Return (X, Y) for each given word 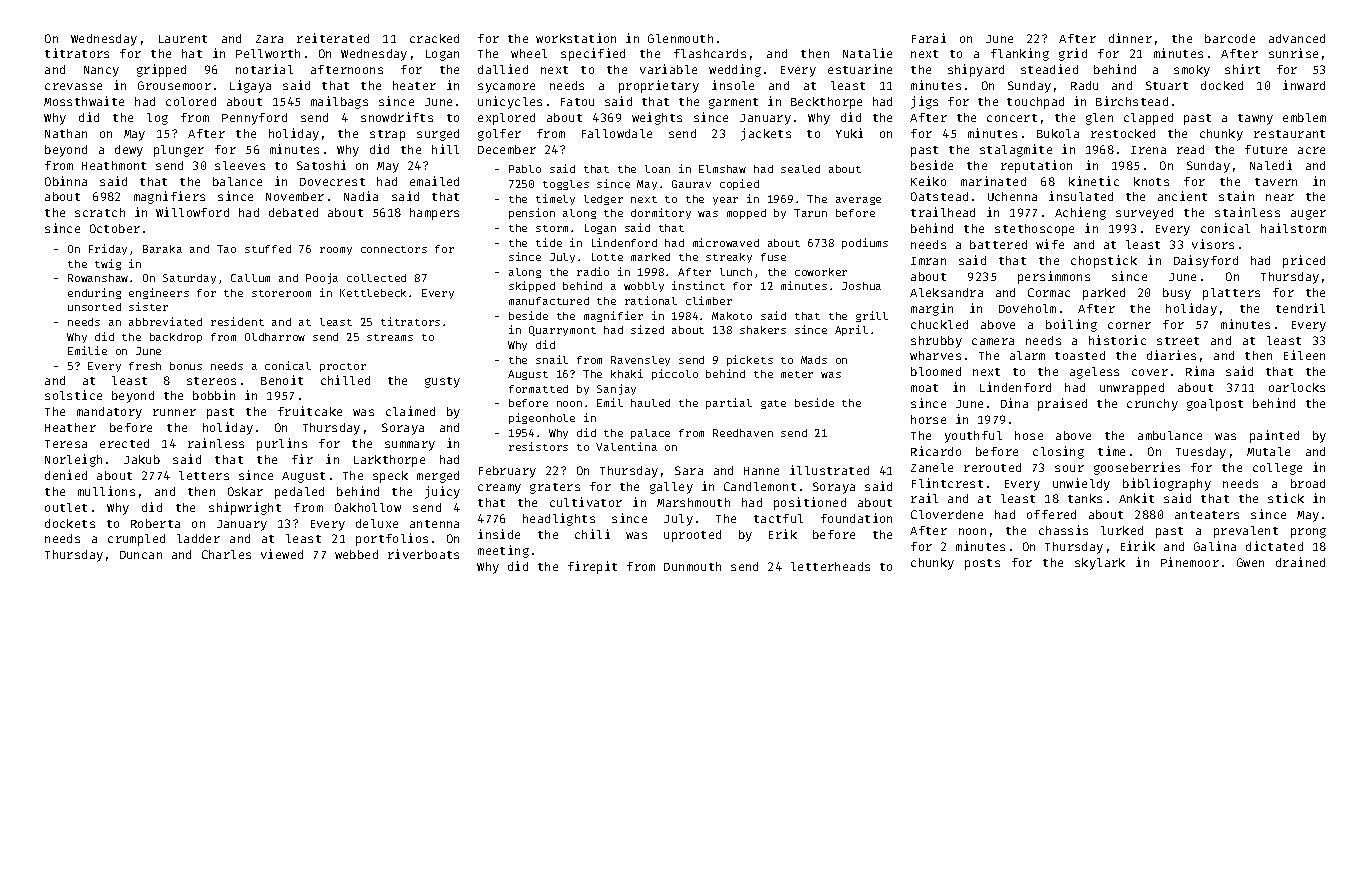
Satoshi (321, 165)
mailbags (339, 102)
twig (108, 264)
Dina (1014, 403)
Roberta (155, 523)
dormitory (661, 213)
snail (552, 359)
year (725, 201)
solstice (73, 395)
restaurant (1289, 134)
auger (1308, 215)
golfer (499, 135)
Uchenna (1012, 196)
